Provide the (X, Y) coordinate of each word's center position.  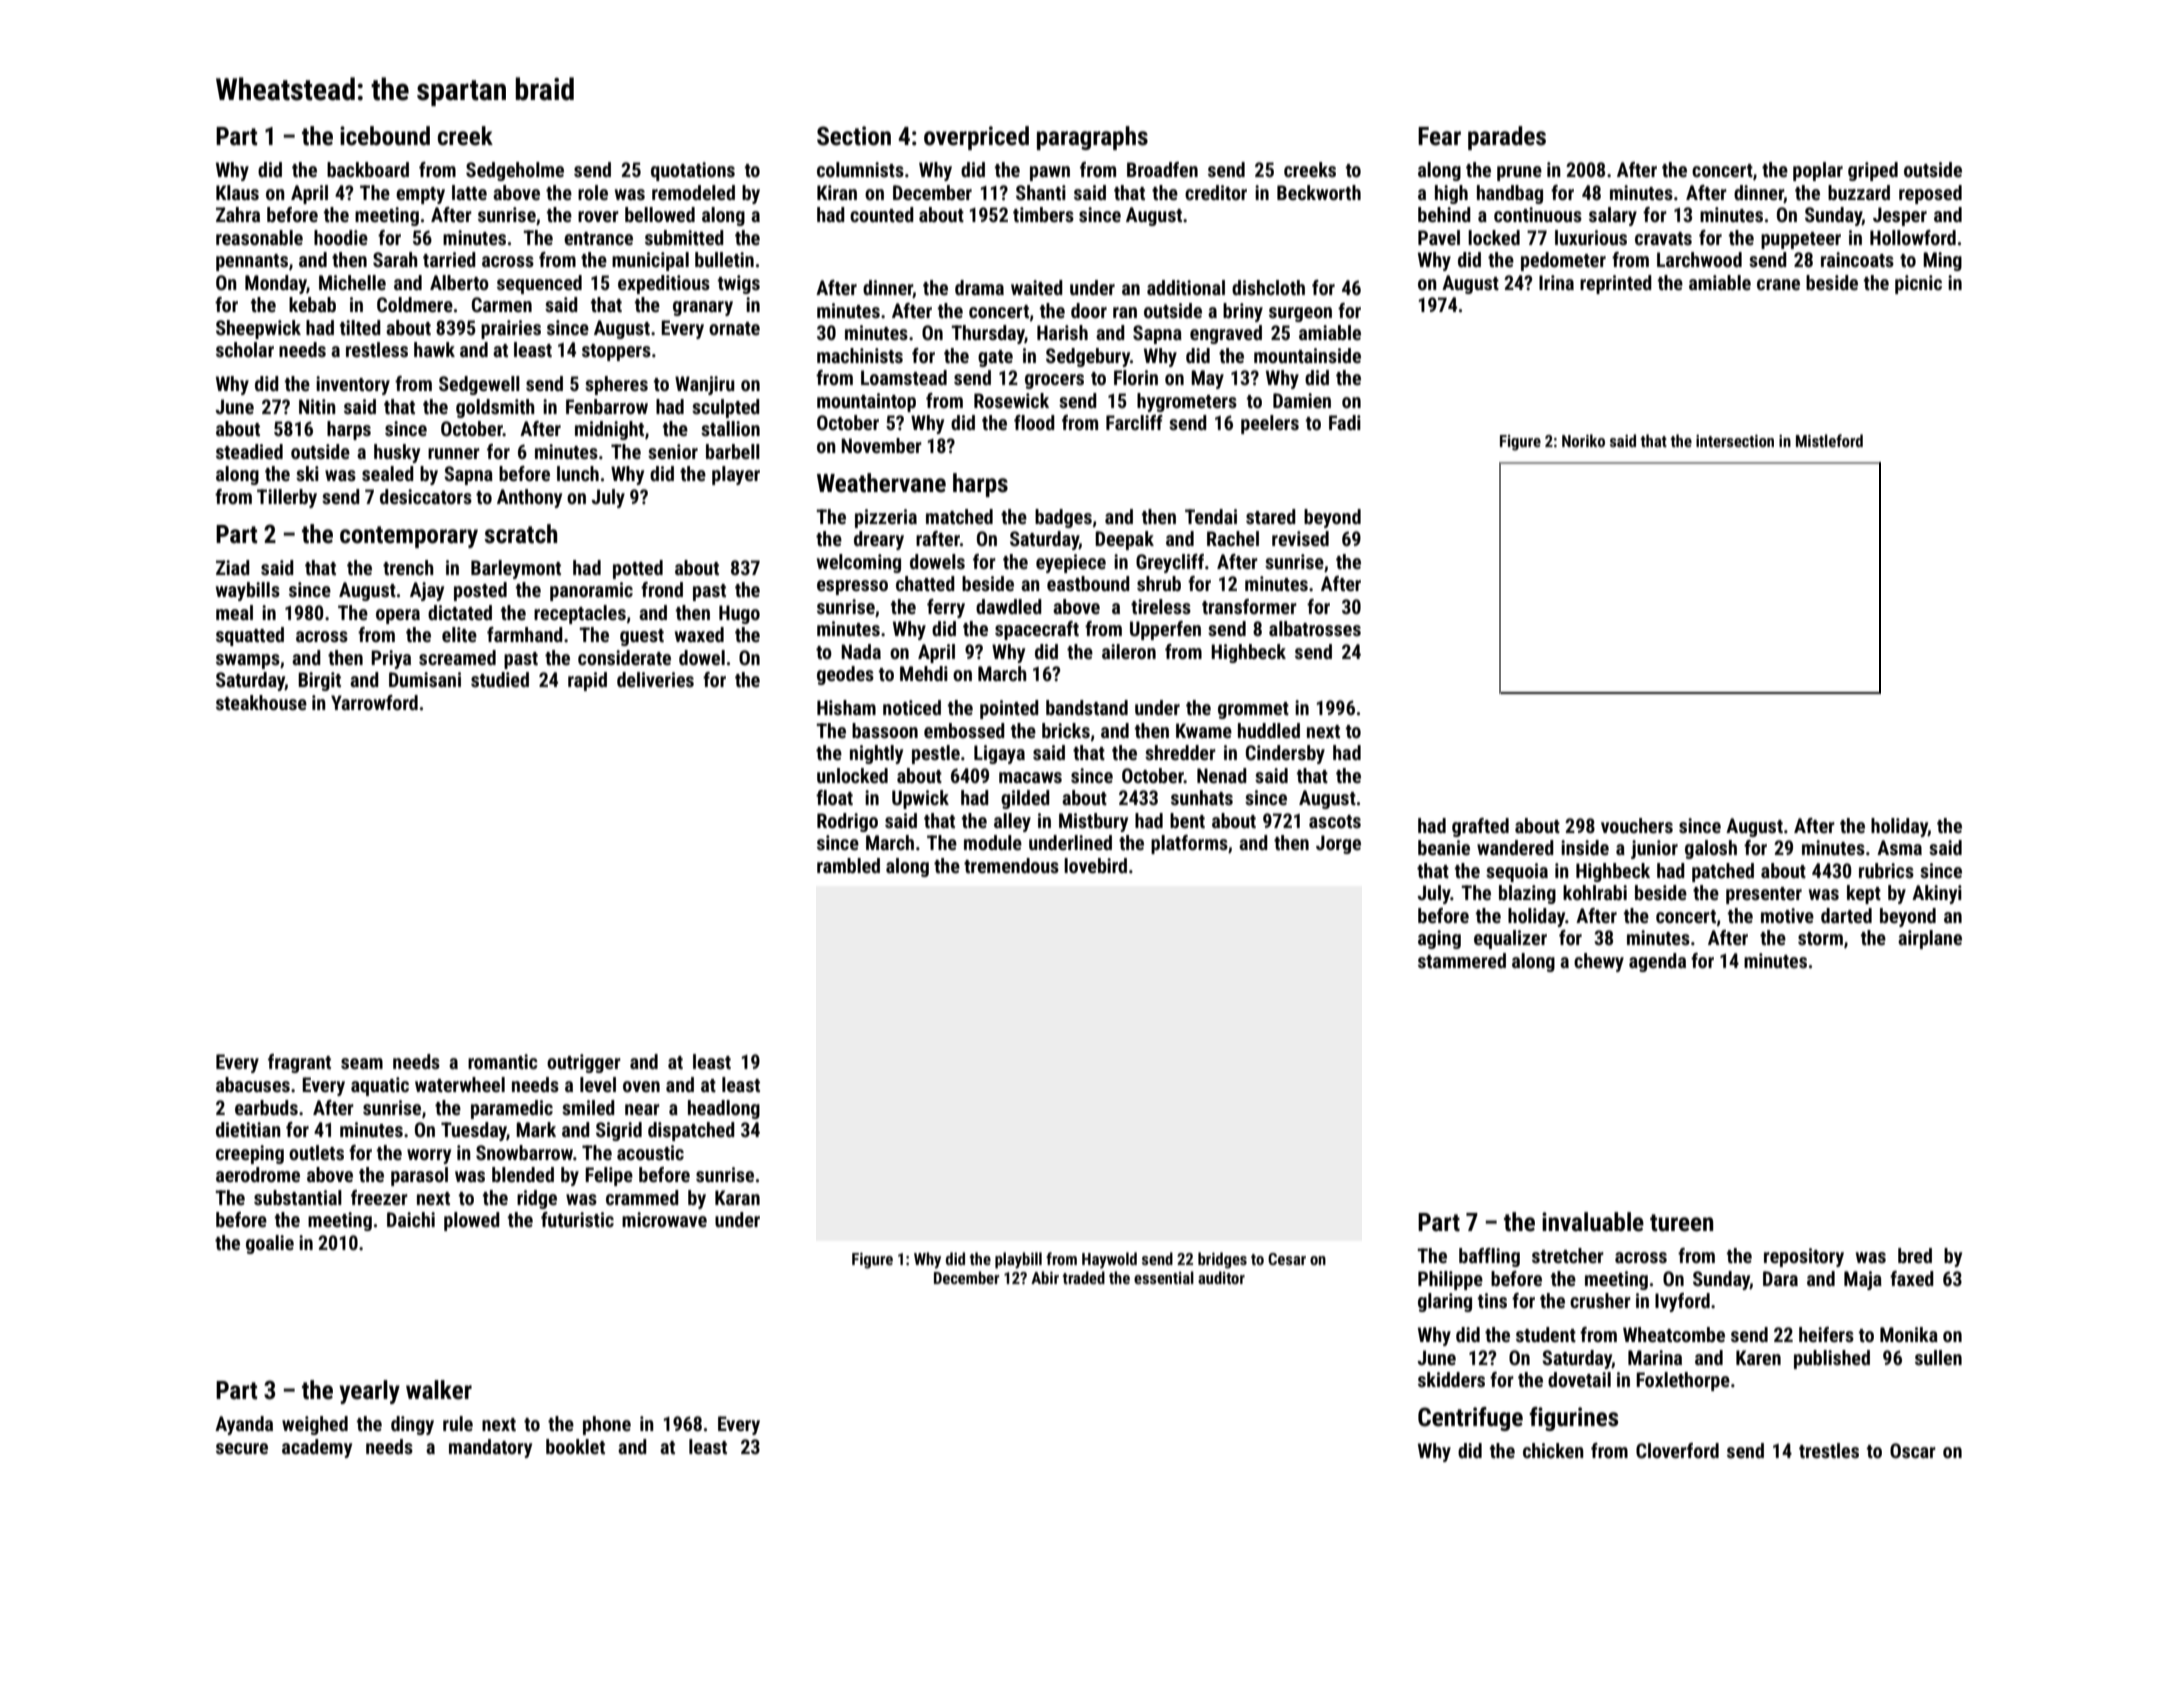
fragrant (299, 1063)
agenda (1657, 962)
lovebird (1095, 865)
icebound (385, 136)
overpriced (976, 138)
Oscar (1913, 1450)
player (736, 475)
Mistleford (1829, 440)
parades (1507, 138)
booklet (575, 1446)
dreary (879, 540)
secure (242, 1448)
